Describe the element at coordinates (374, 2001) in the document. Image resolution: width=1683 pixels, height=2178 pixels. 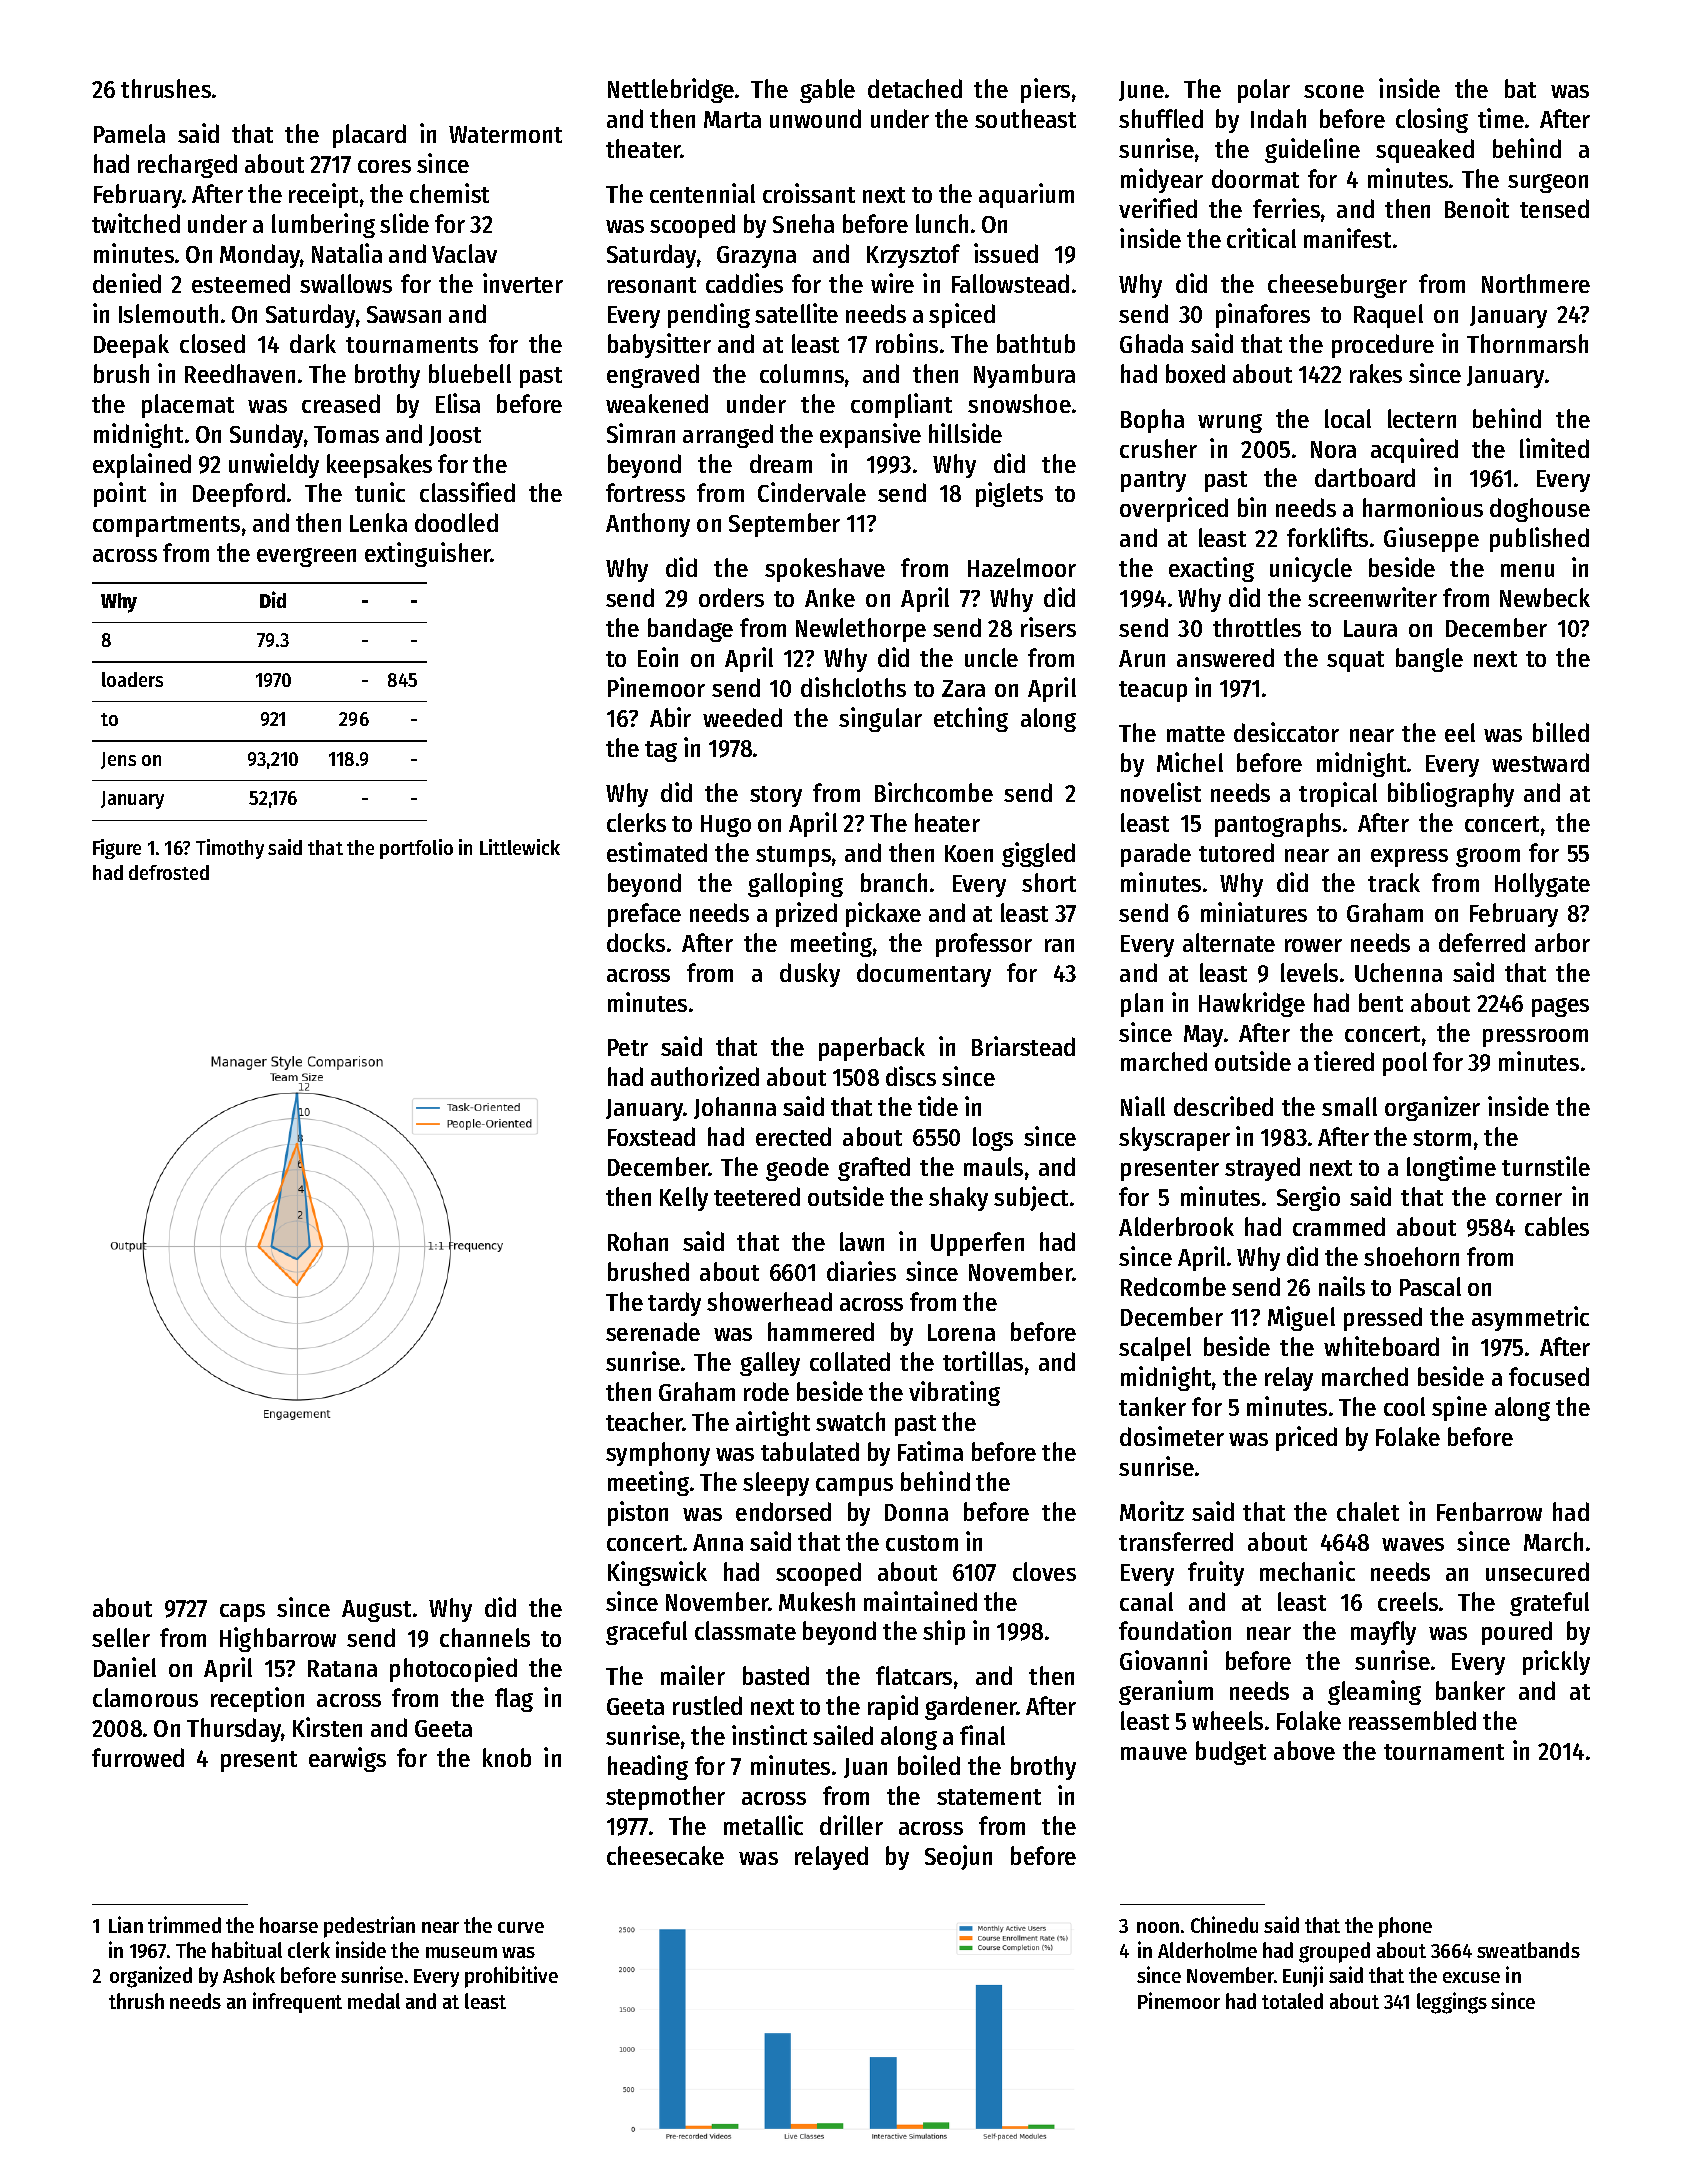
I see `medal` at that location.
